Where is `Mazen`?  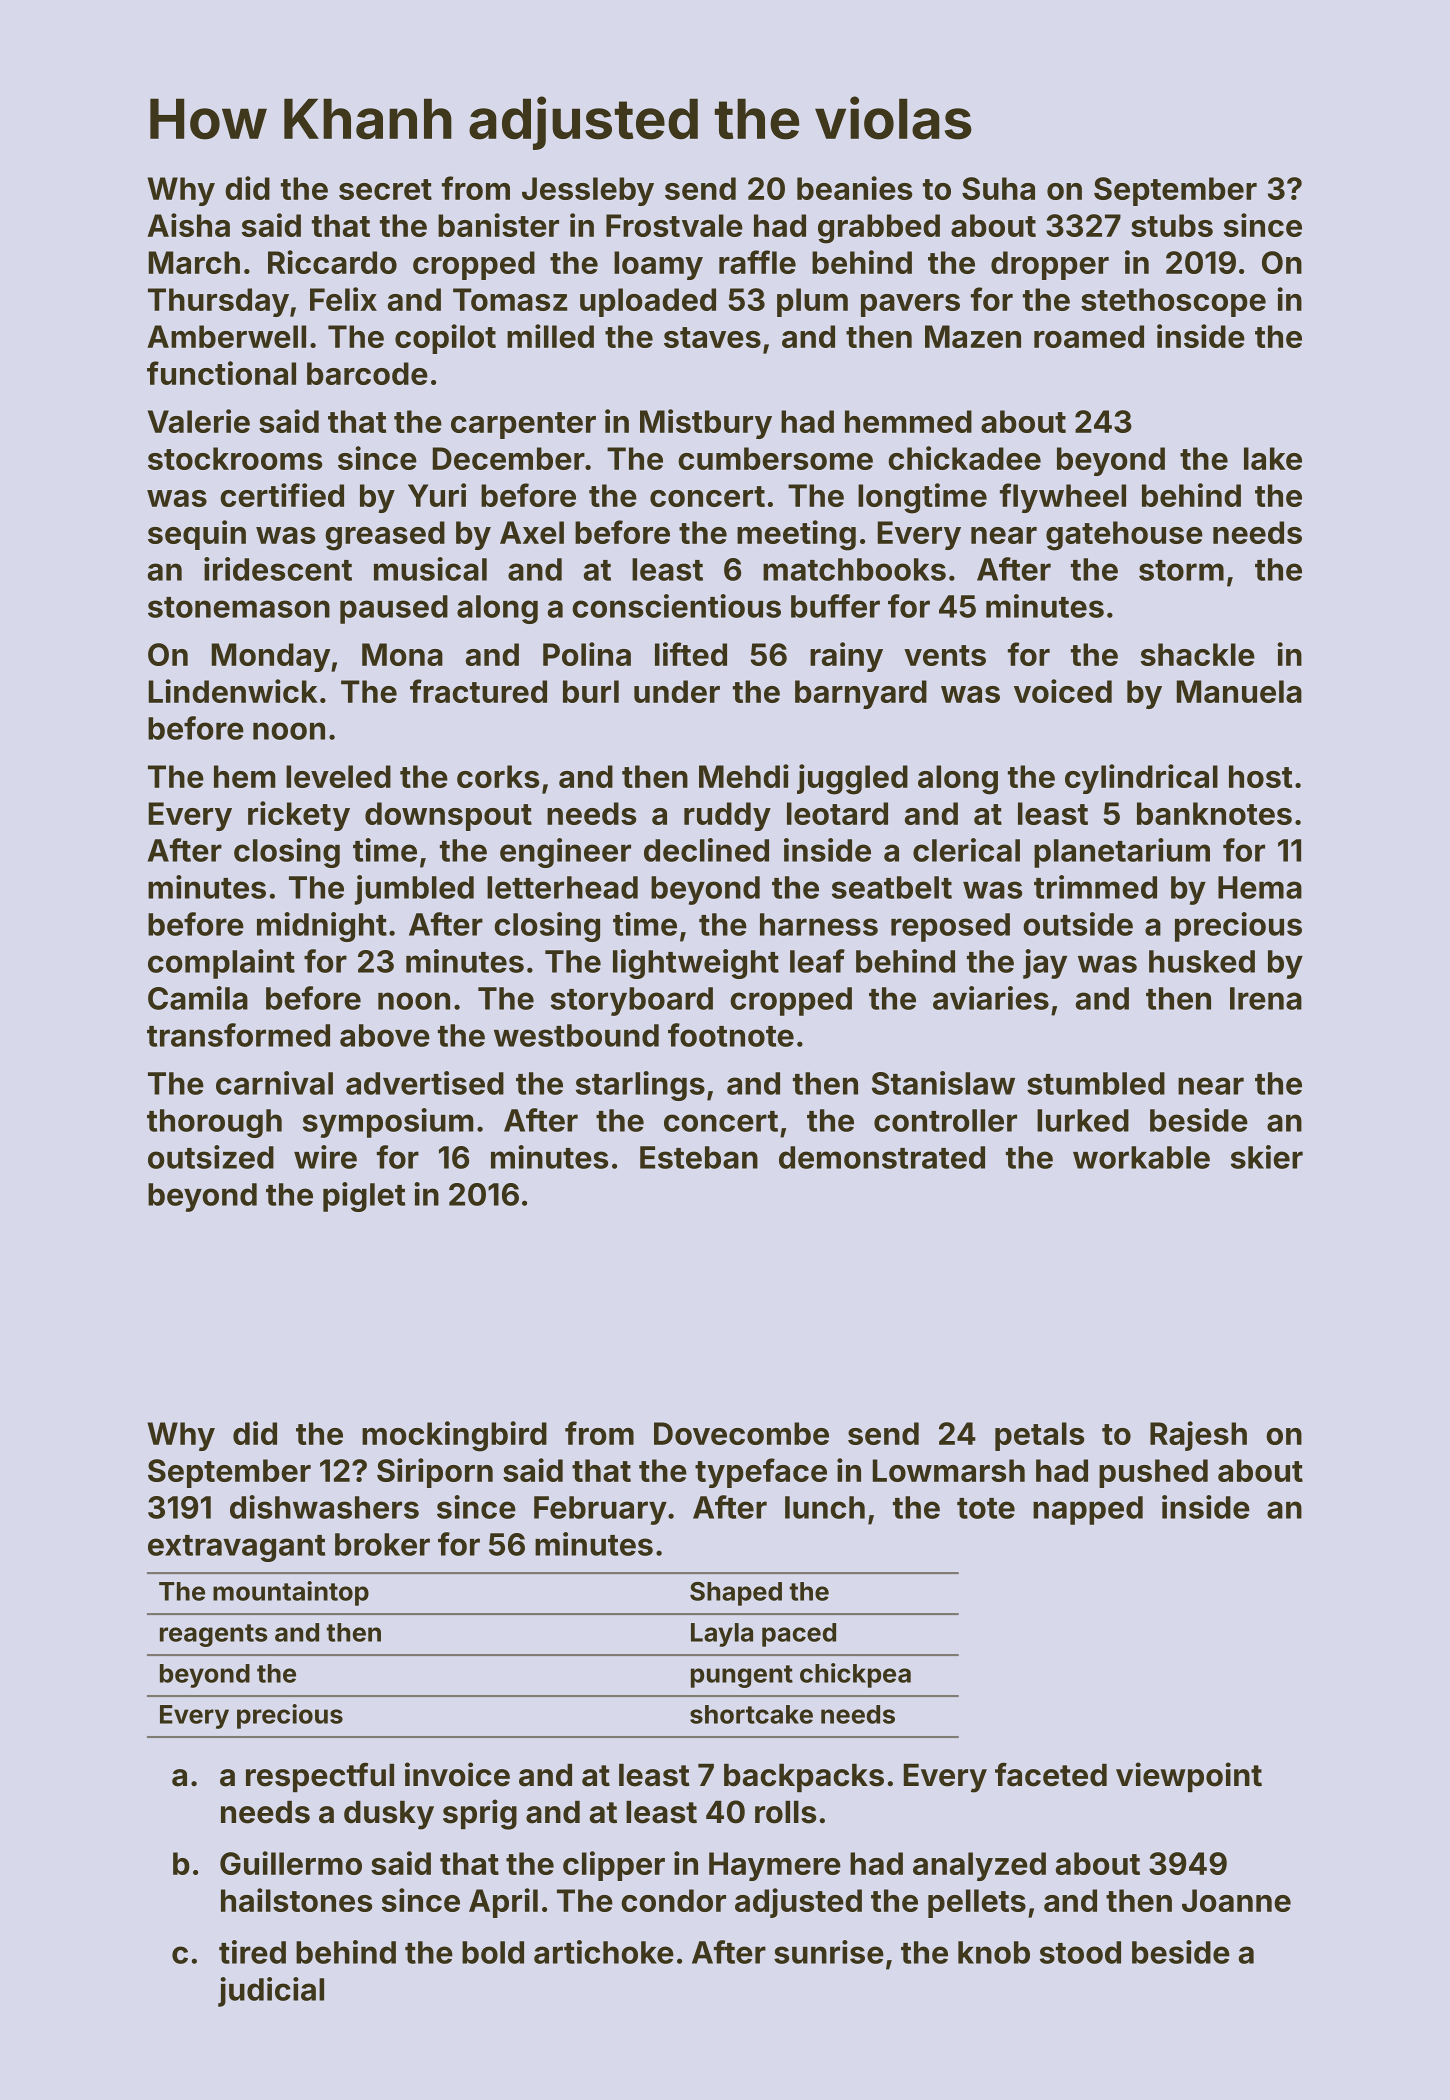
Mazen is located at coordinates (973, 336).
